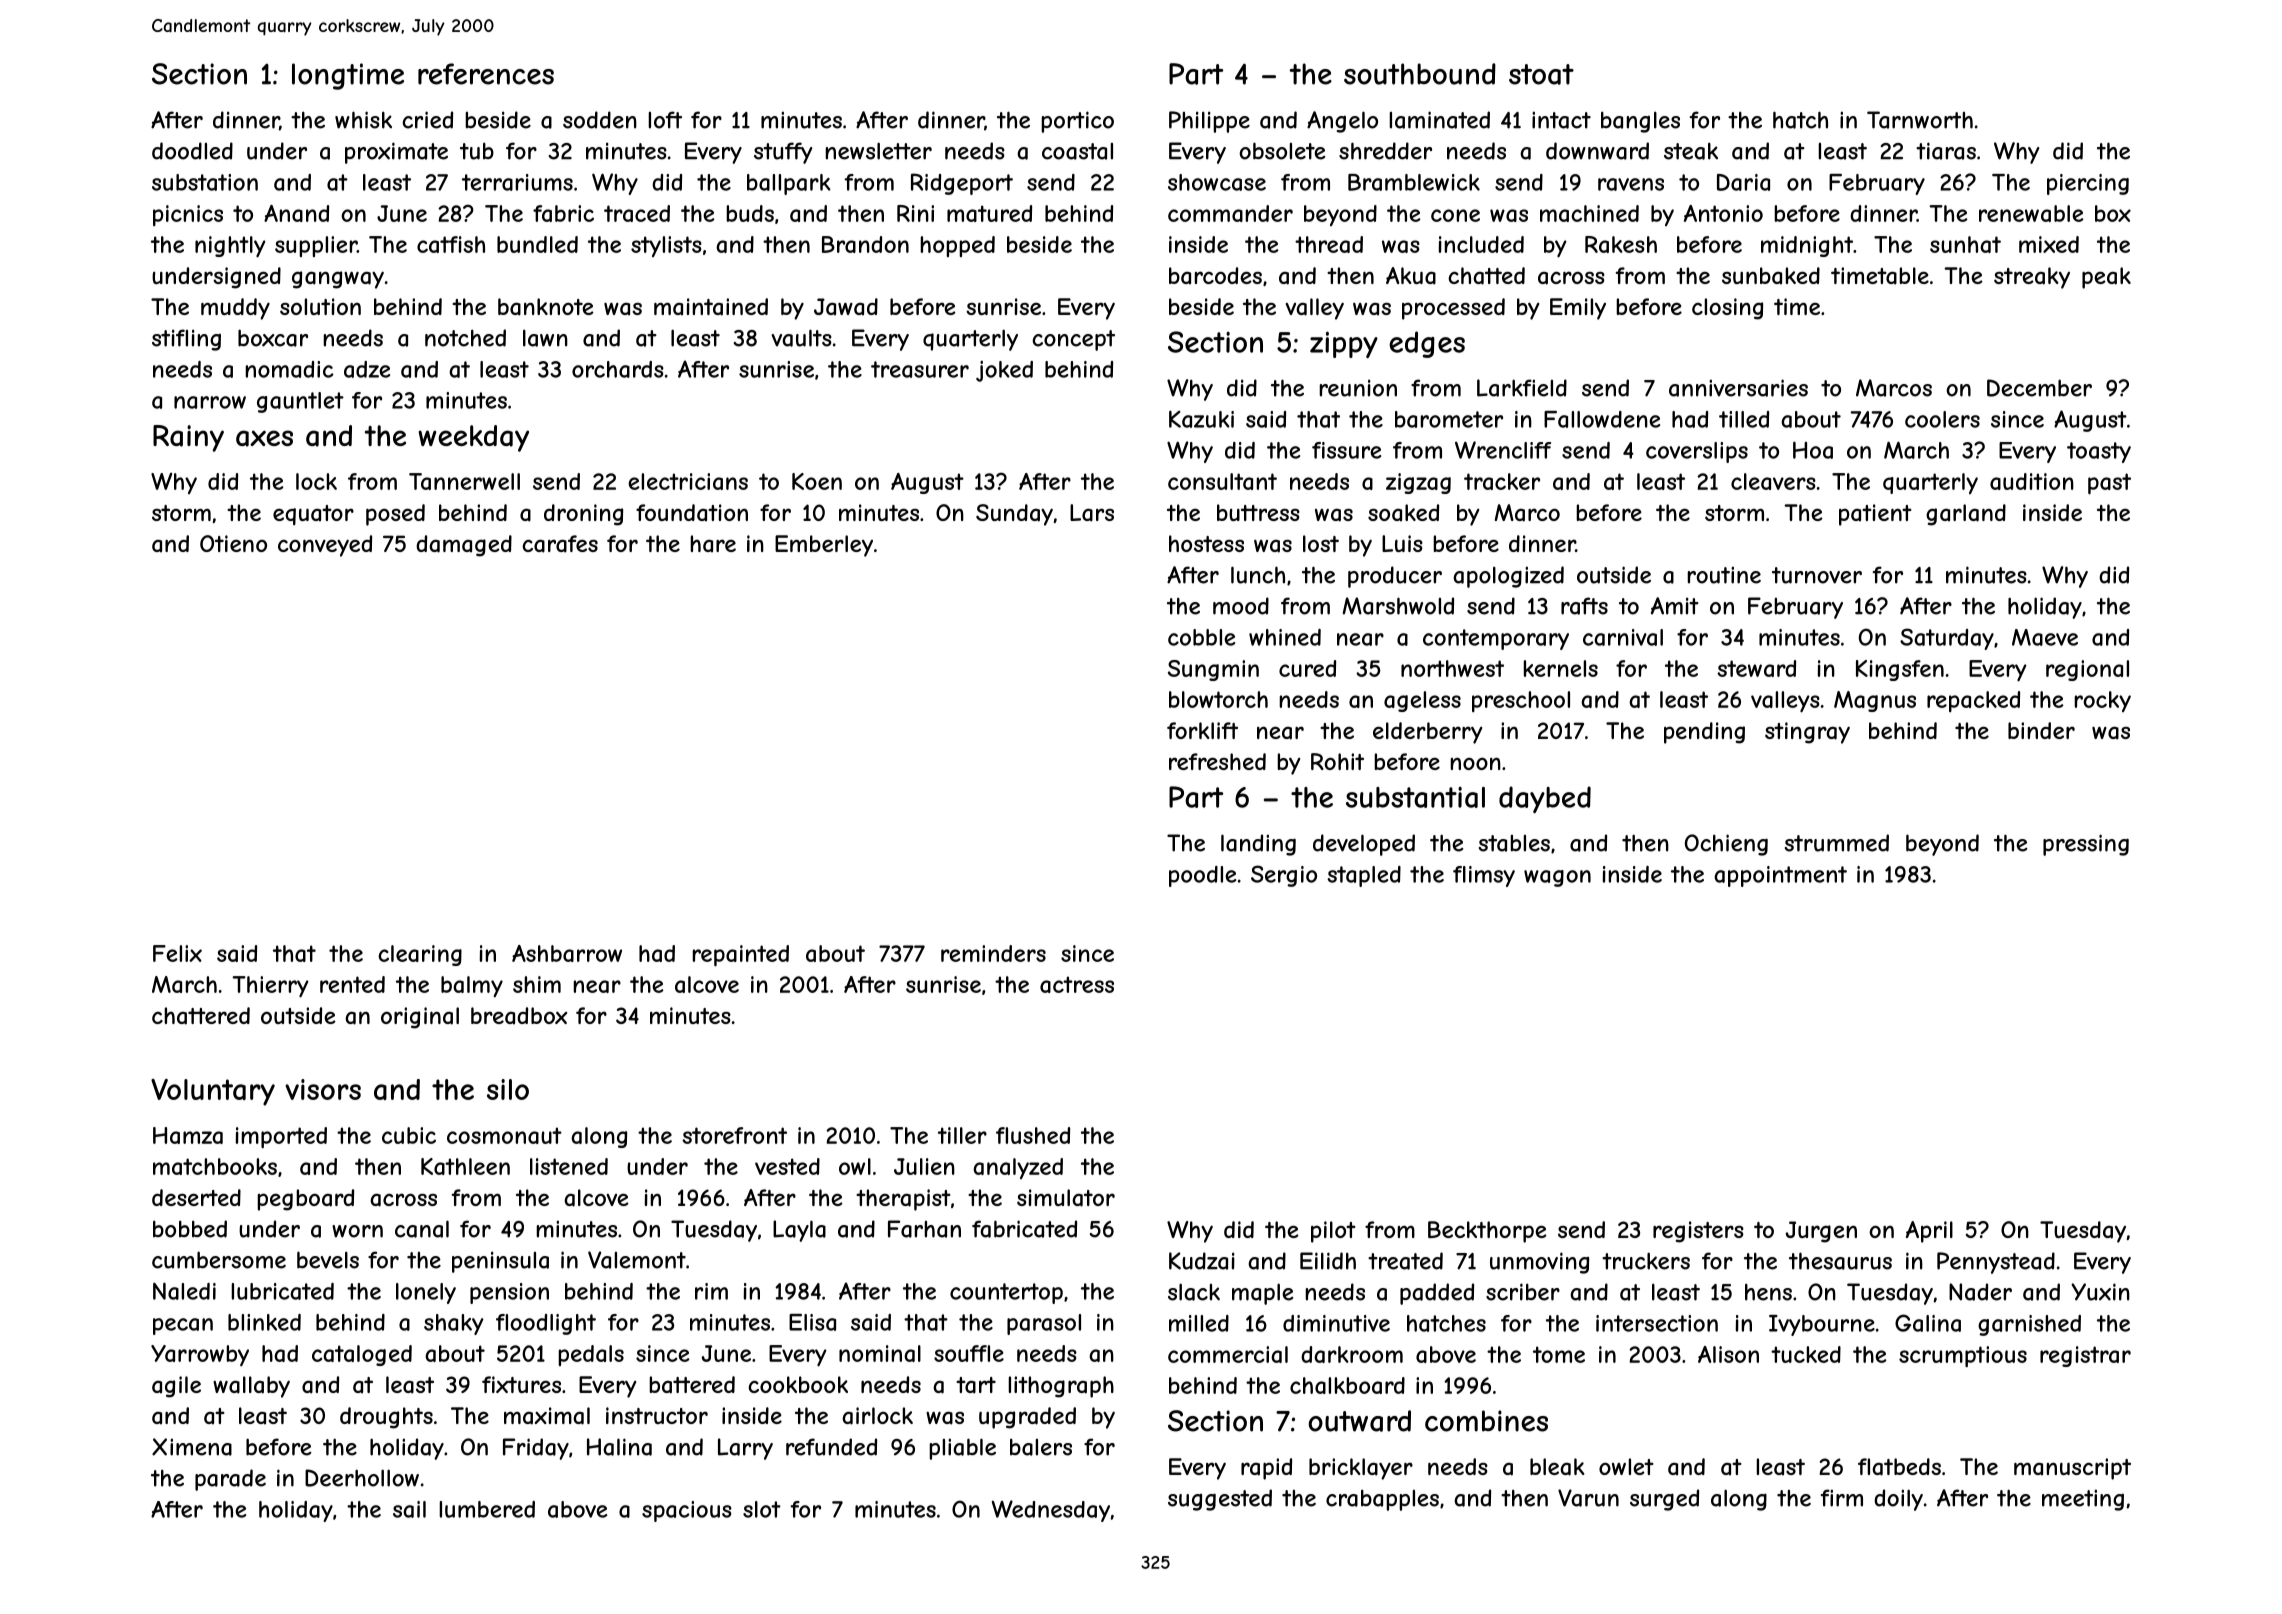  What do you see at coordinates (1966, 515) in the screenshot?
I see `garland` at bounding box center [1966, 515].
